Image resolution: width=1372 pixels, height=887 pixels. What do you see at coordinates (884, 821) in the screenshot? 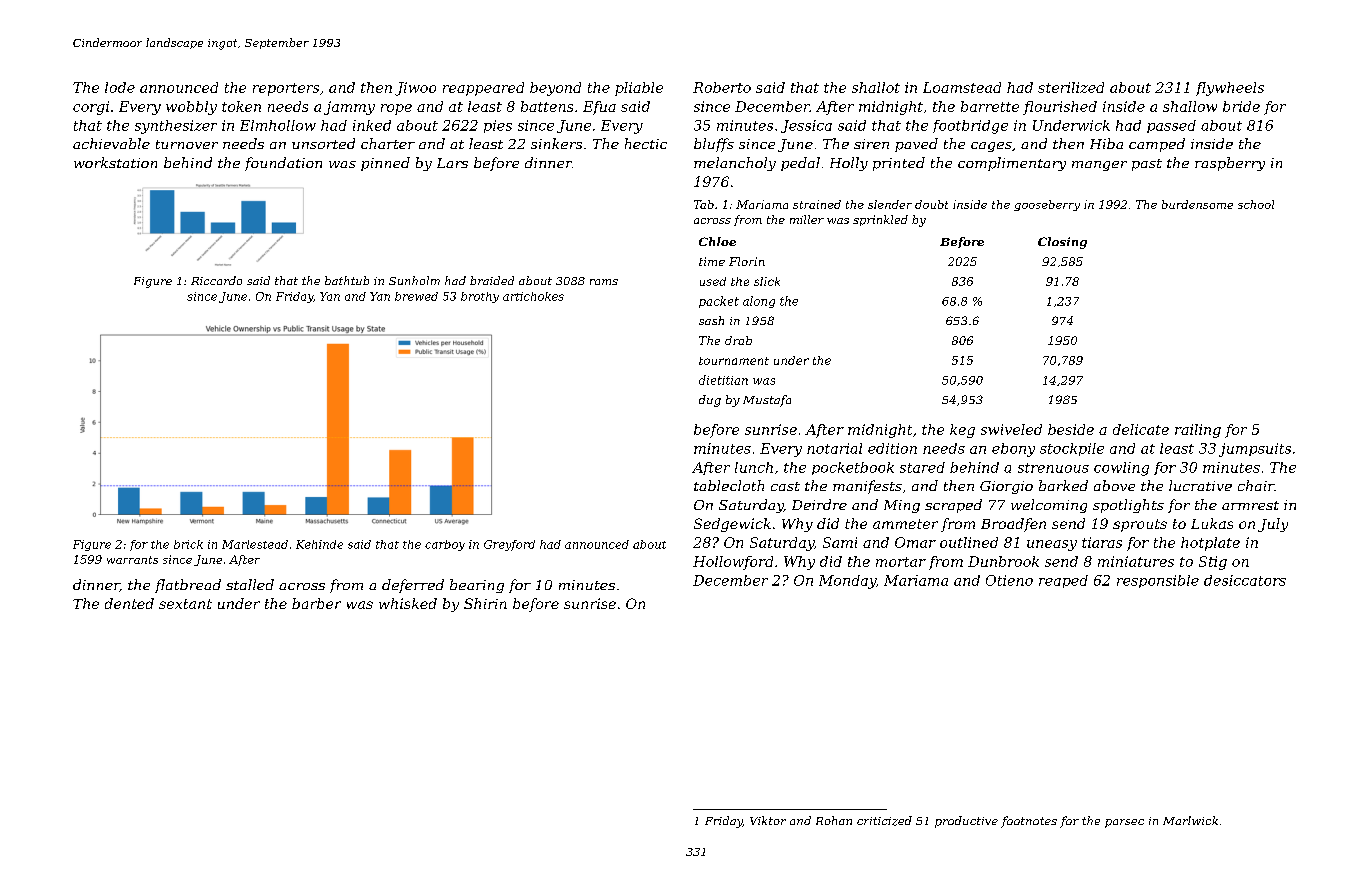
I see `criticized` at bounding box center [884, 821].
